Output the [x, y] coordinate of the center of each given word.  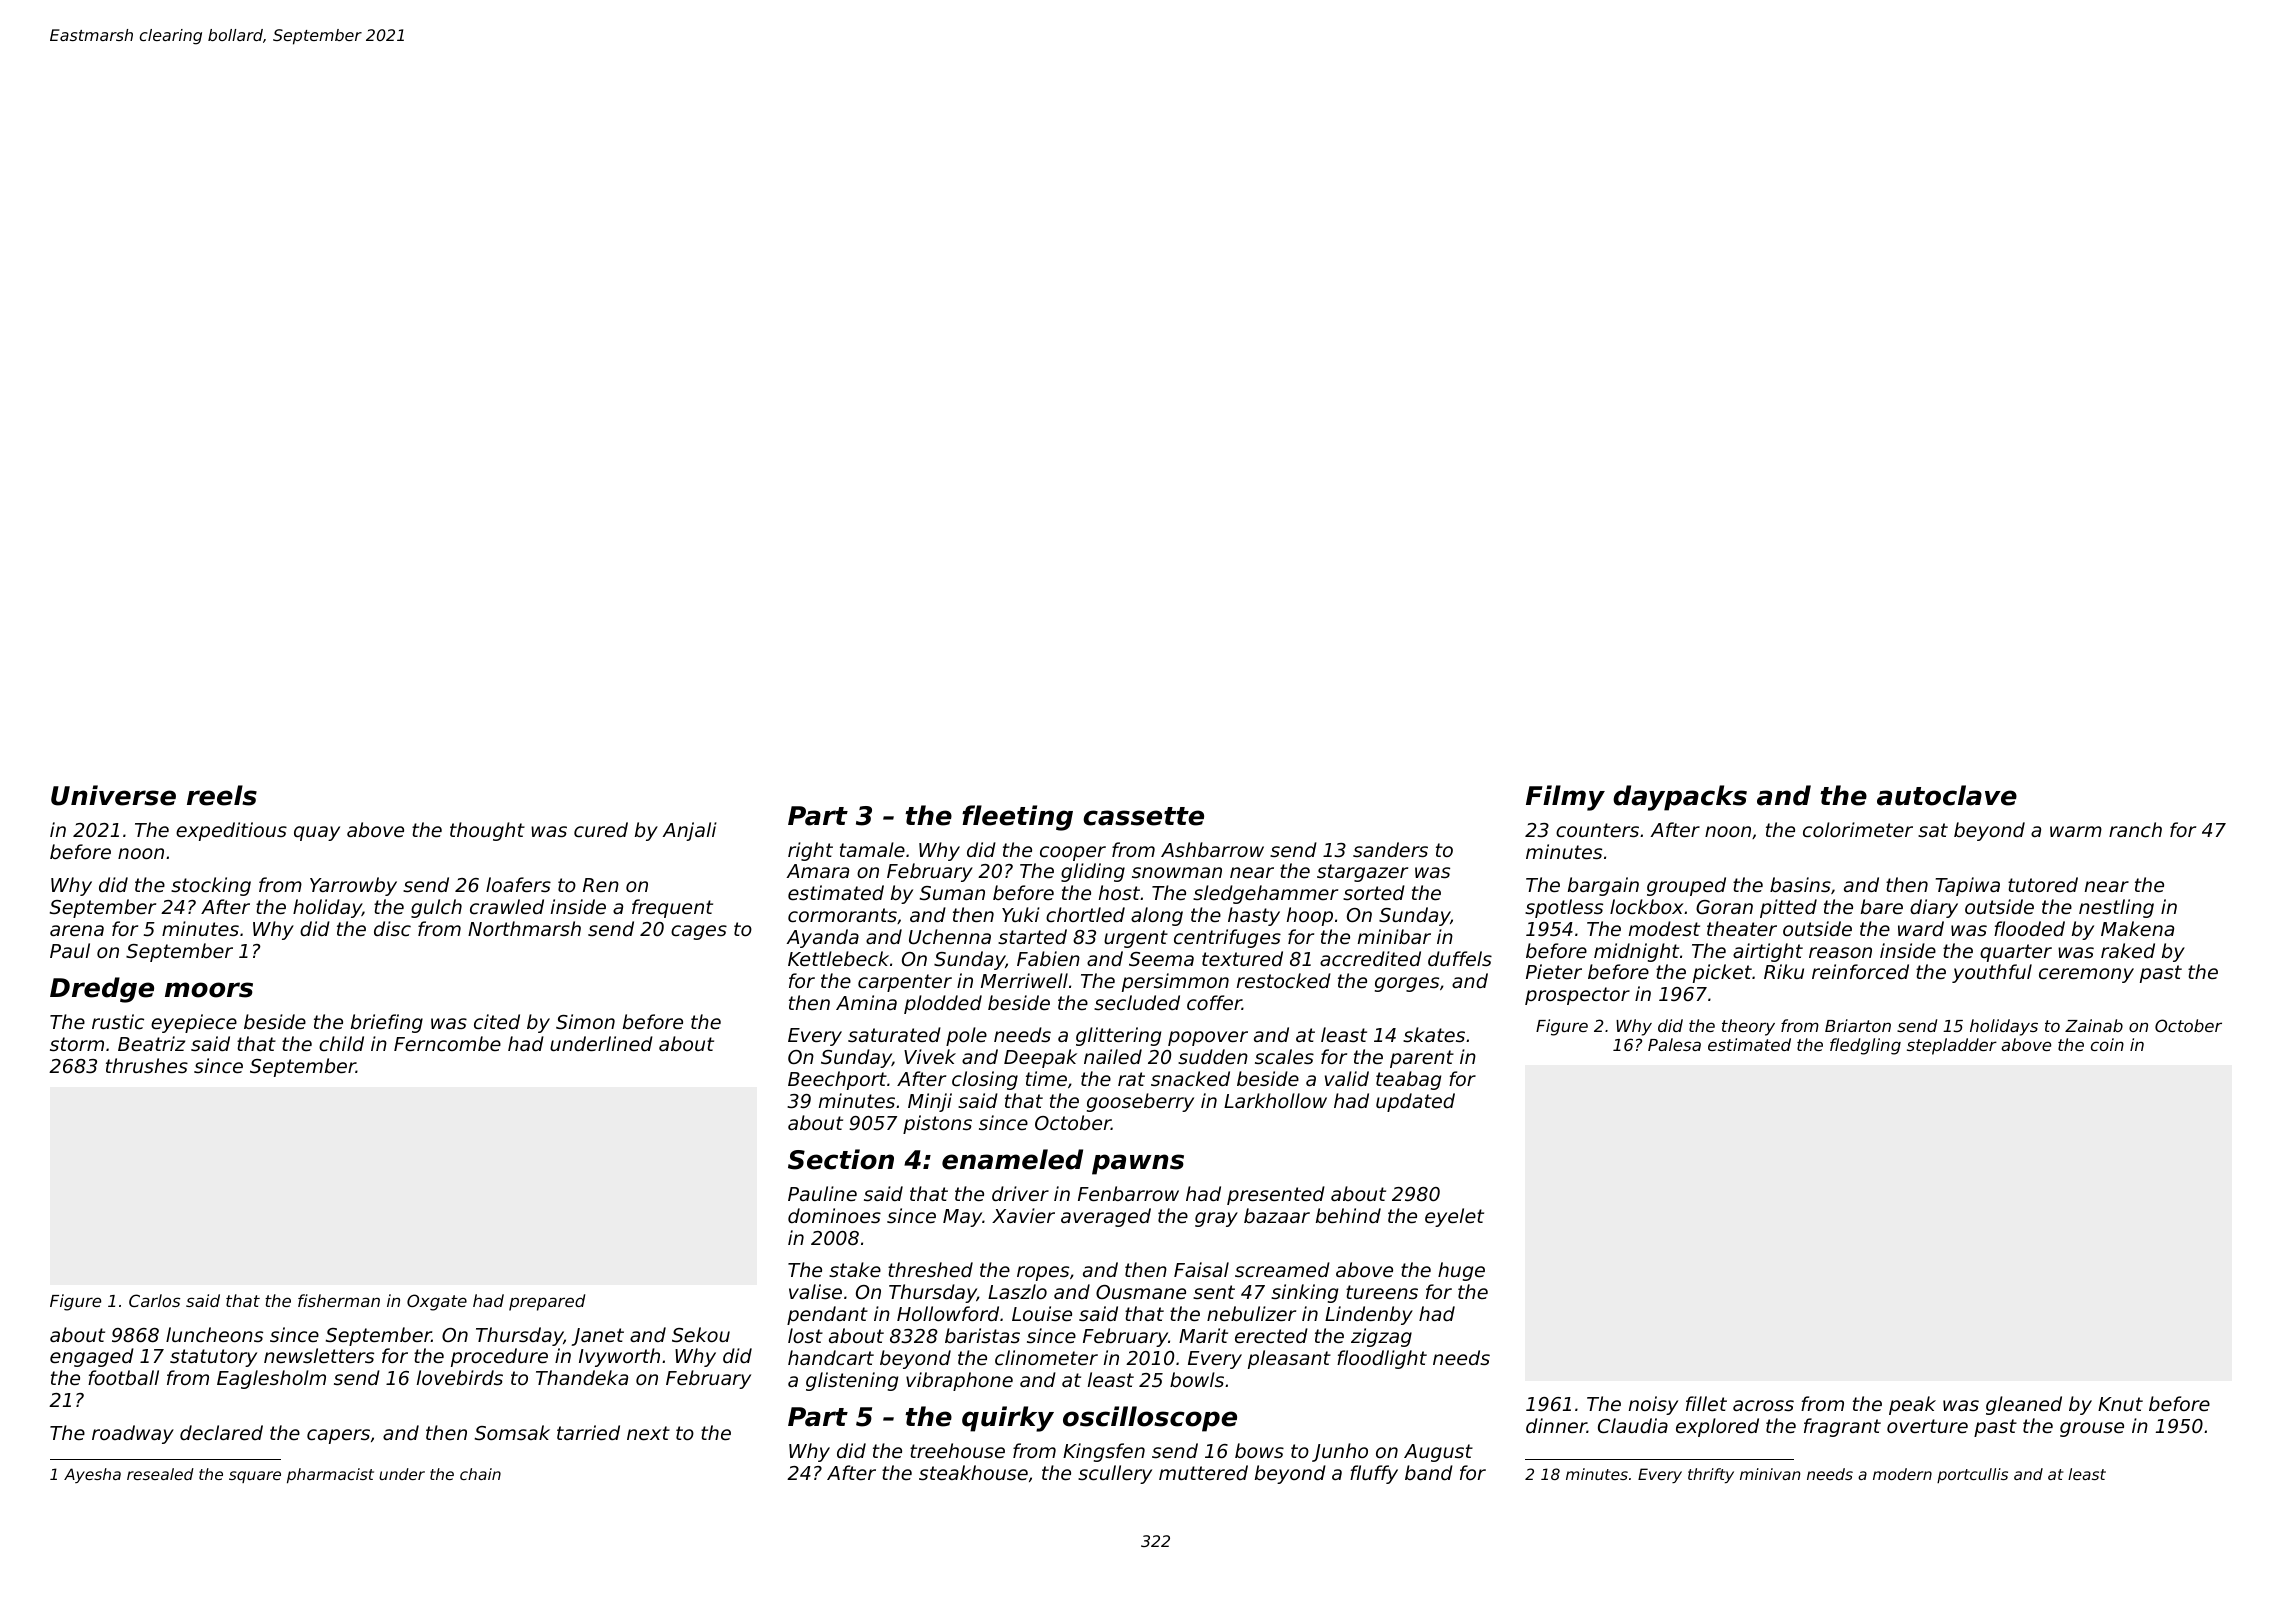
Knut [2120, 1404]
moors [209, 990]
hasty [1254, 916]
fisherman [339, 1300]
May [962, 1218]
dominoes [834, 1215]
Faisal [1201, 1269]
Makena [2137, 928]
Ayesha [92, 1475]
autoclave [1947, 795]
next [648, 1433]
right [810, 851]
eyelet [1454, 1217]
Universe [113, 795]
